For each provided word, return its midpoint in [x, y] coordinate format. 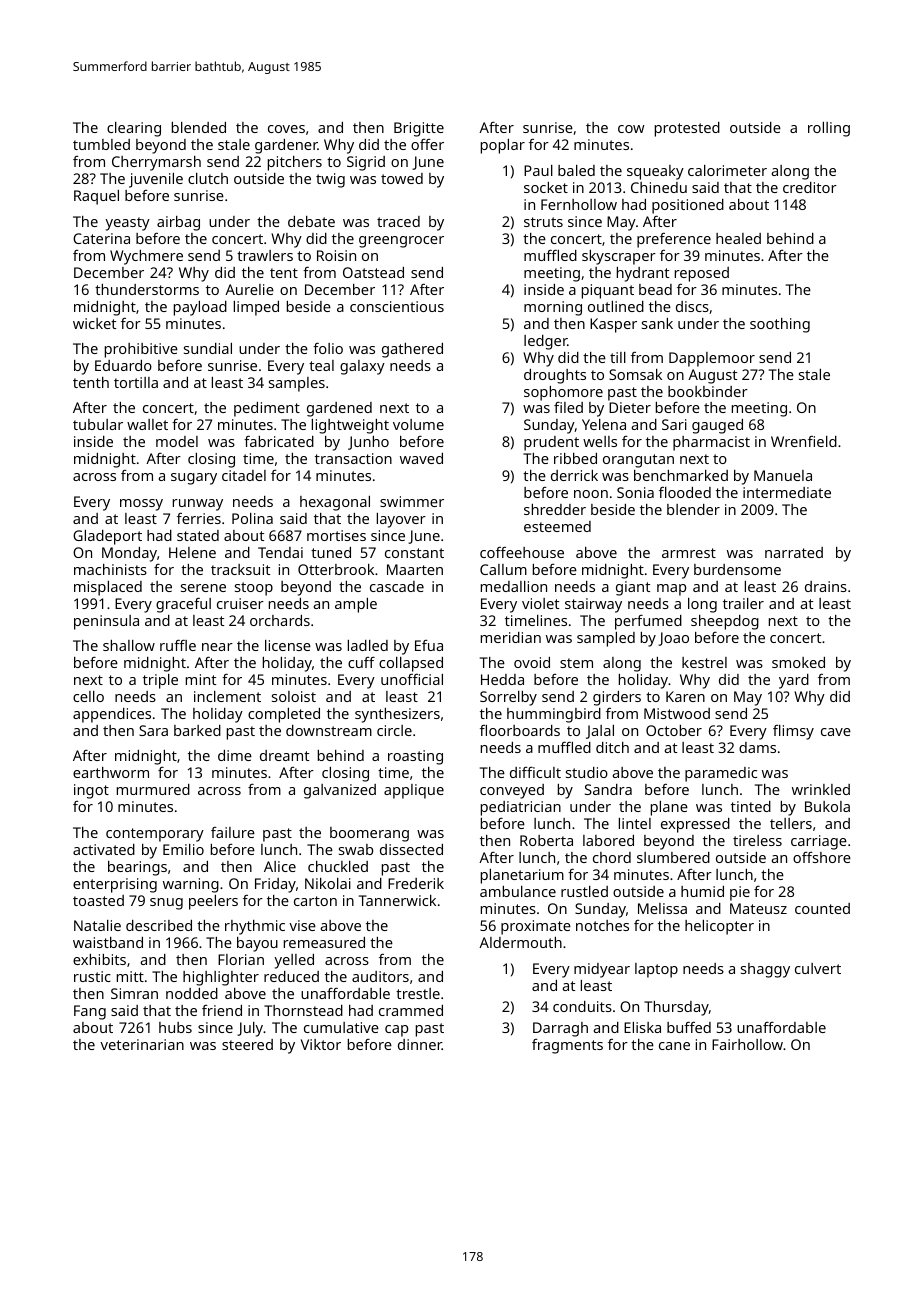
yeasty [127, 224]
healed [738, 238]
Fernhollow [579, 204]
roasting [415, 757]
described [159, 925]
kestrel [704, 662]
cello [88, 696]
